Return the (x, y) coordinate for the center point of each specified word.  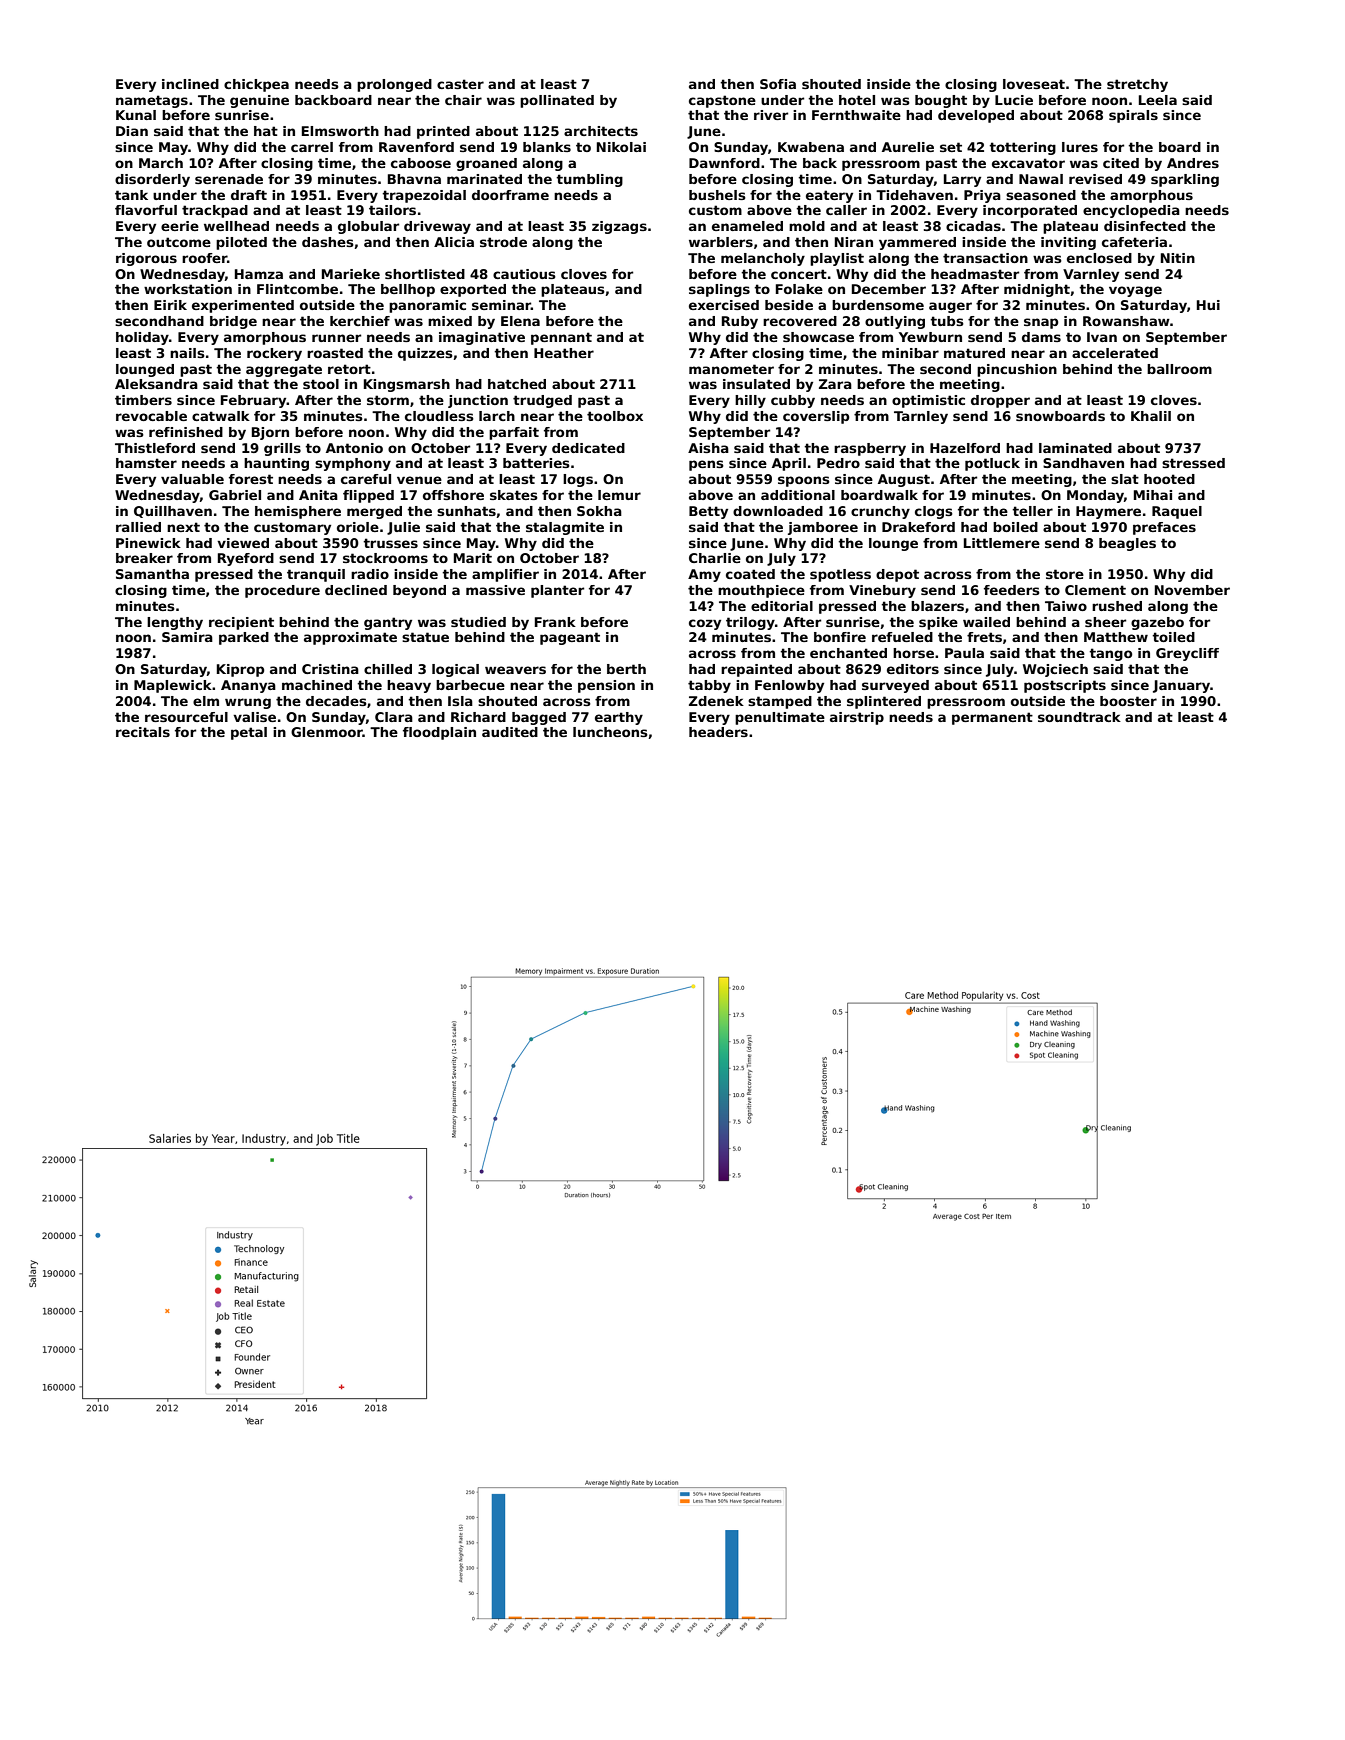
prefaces (1164, 528)
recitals (143, 732)
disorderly (152, 180)
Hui (1208, 305)
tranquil (316, 575)
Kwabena (811, 147)
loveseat (1034, 84)
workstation (188, 289)
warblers (721, 242)
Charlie (715, 558)
